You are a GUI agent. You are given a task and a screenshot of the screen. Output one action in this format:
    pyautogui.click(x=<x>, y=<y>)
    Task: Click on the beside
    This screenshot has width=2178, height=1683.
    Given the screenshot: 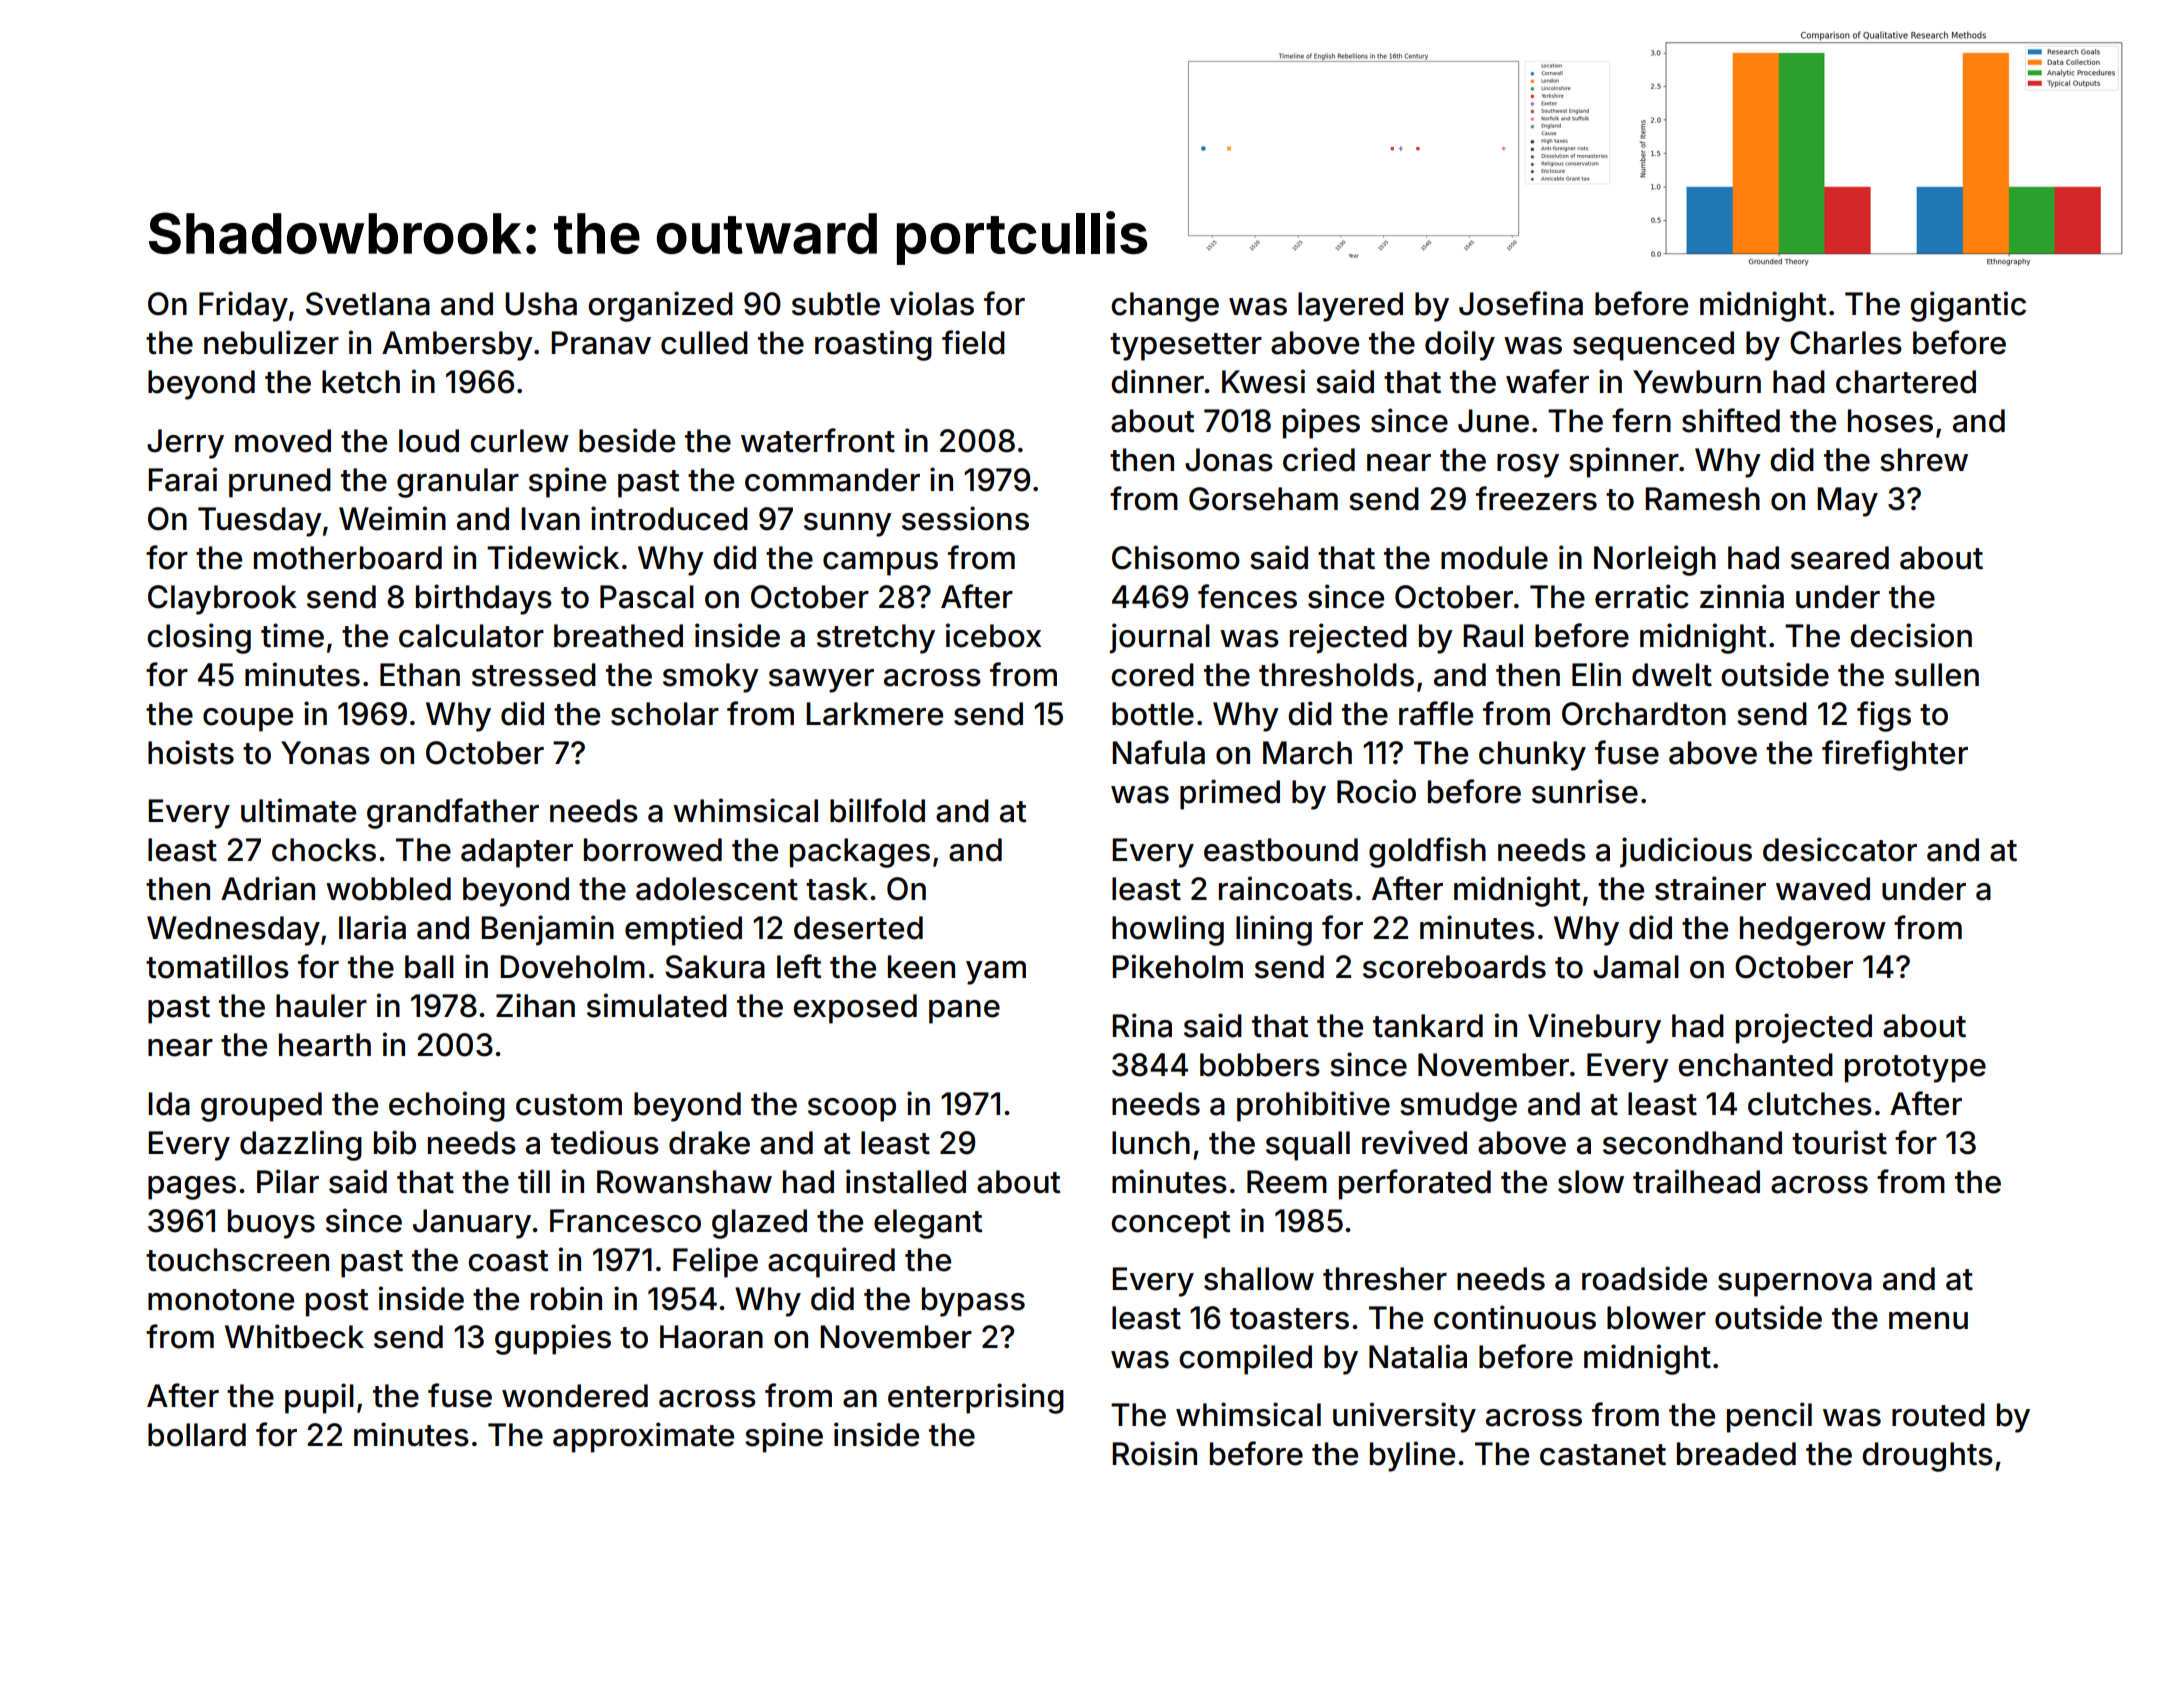 What is the action you would take?
    pyautogui.click(x=627, y=440)
